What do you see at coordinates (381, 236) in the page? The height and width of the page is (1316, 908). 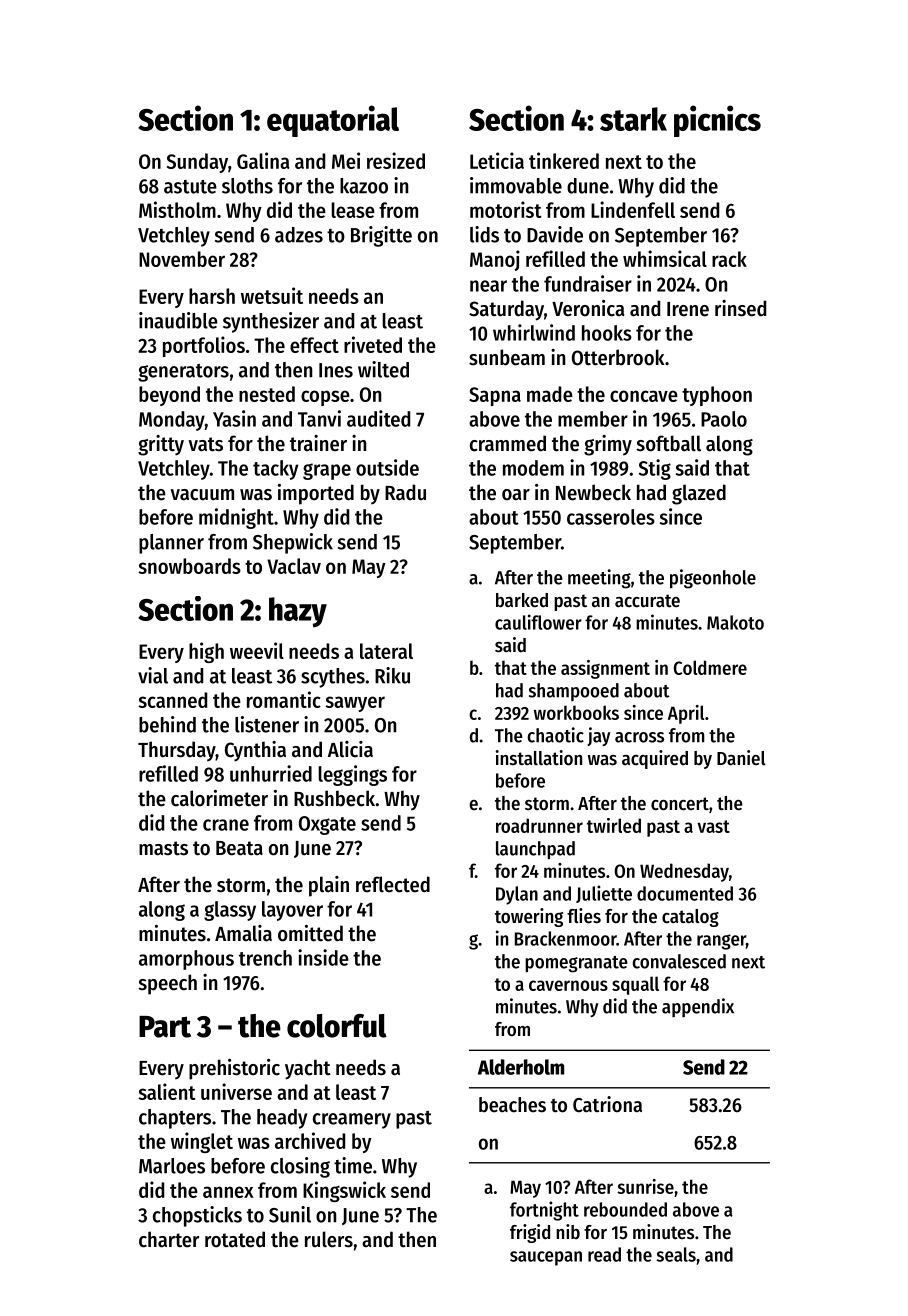 I see `Brigitte` at bounding box center [381, 236].
